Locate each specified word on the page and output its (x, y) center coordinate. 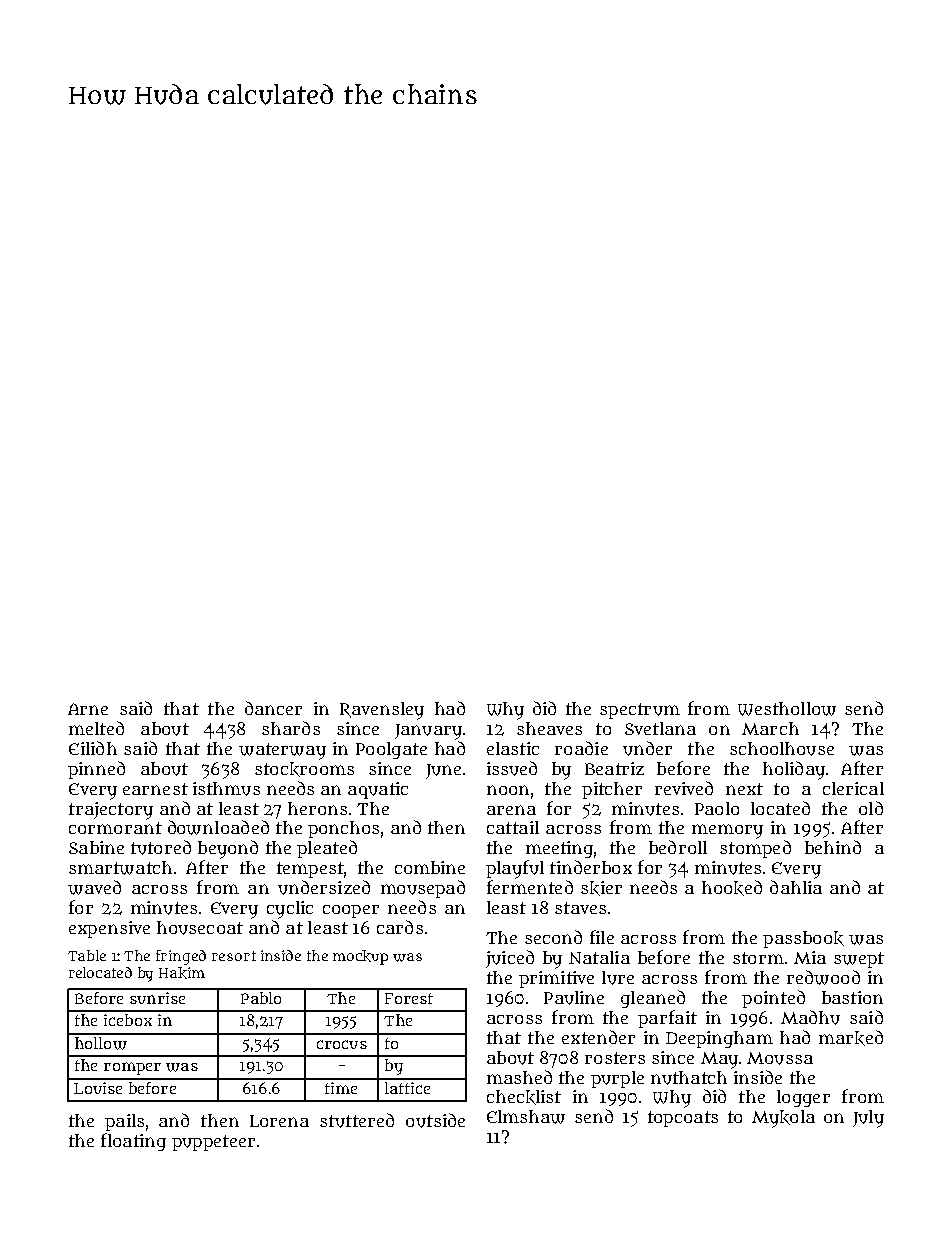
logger (803, 1098)
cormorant (115, 828)
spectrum (640, 711)
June (443, 771)
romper (132, 1068)
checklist (524, 1097)
